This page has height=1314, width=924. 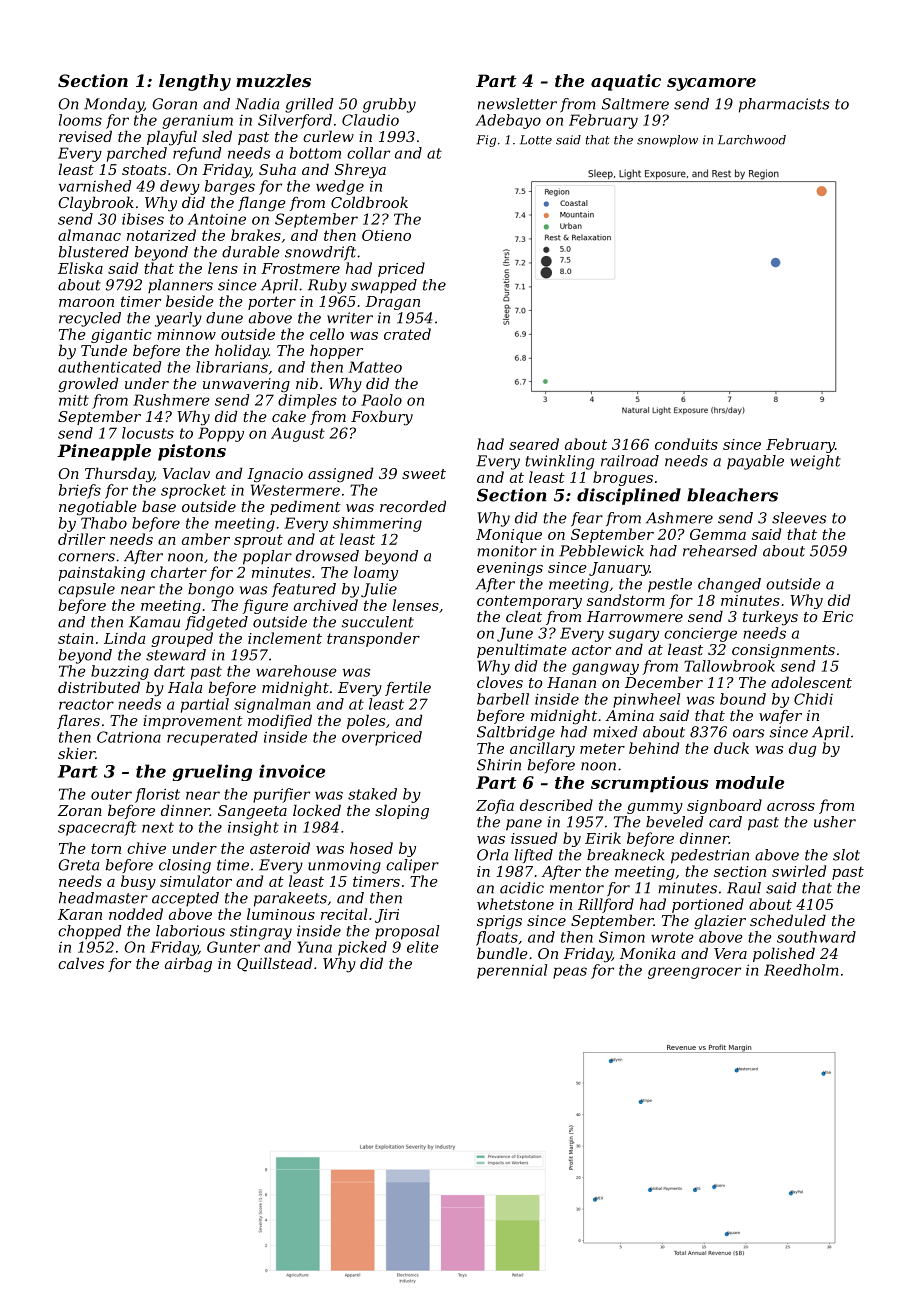 What do you see at coordinates (509, 536) in the page?
I see `Monique` at bounding box center [509, 536].
